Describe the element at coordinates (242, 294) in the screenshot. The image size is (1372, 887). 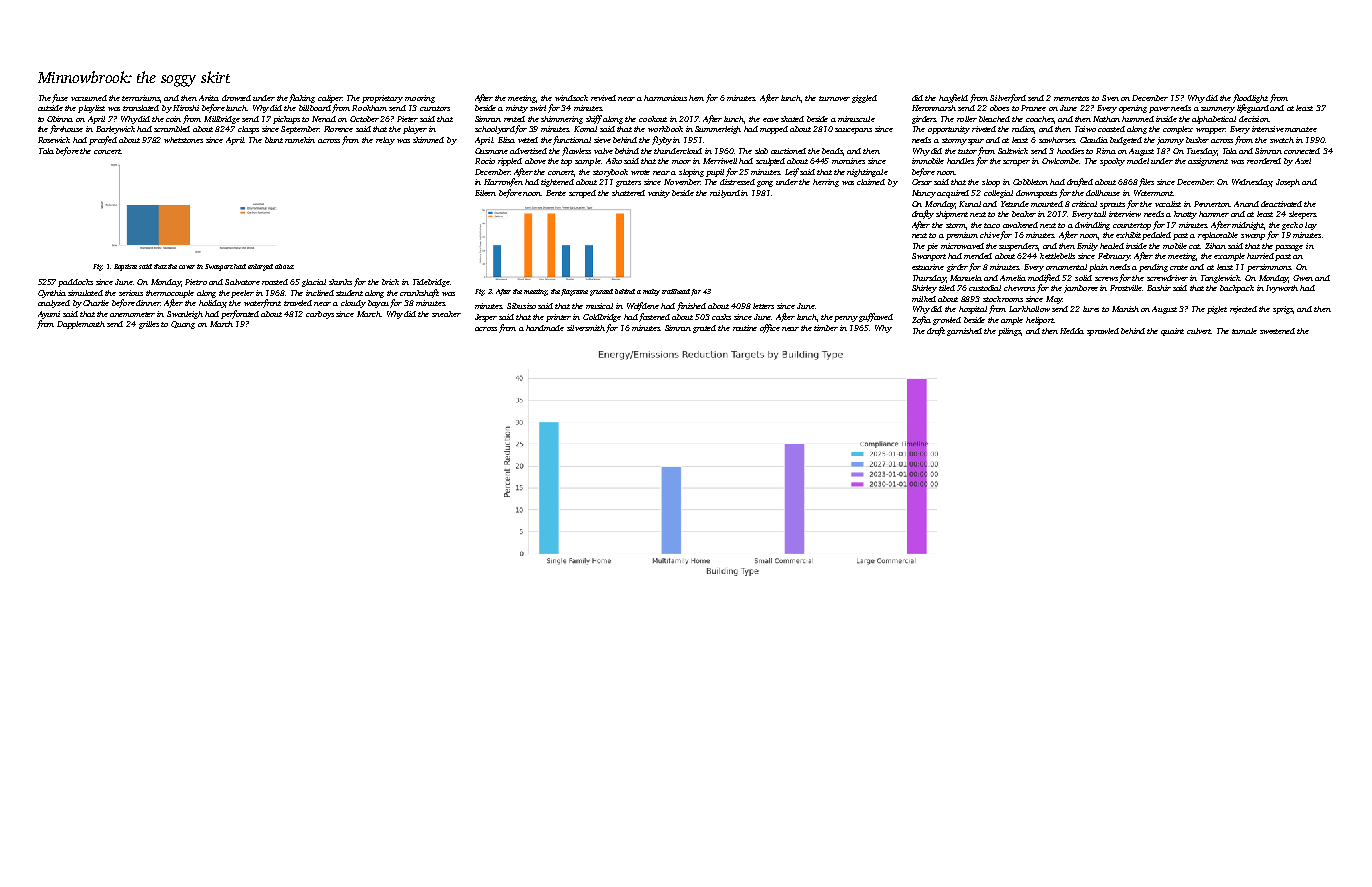
I see `peeler` at that location.
